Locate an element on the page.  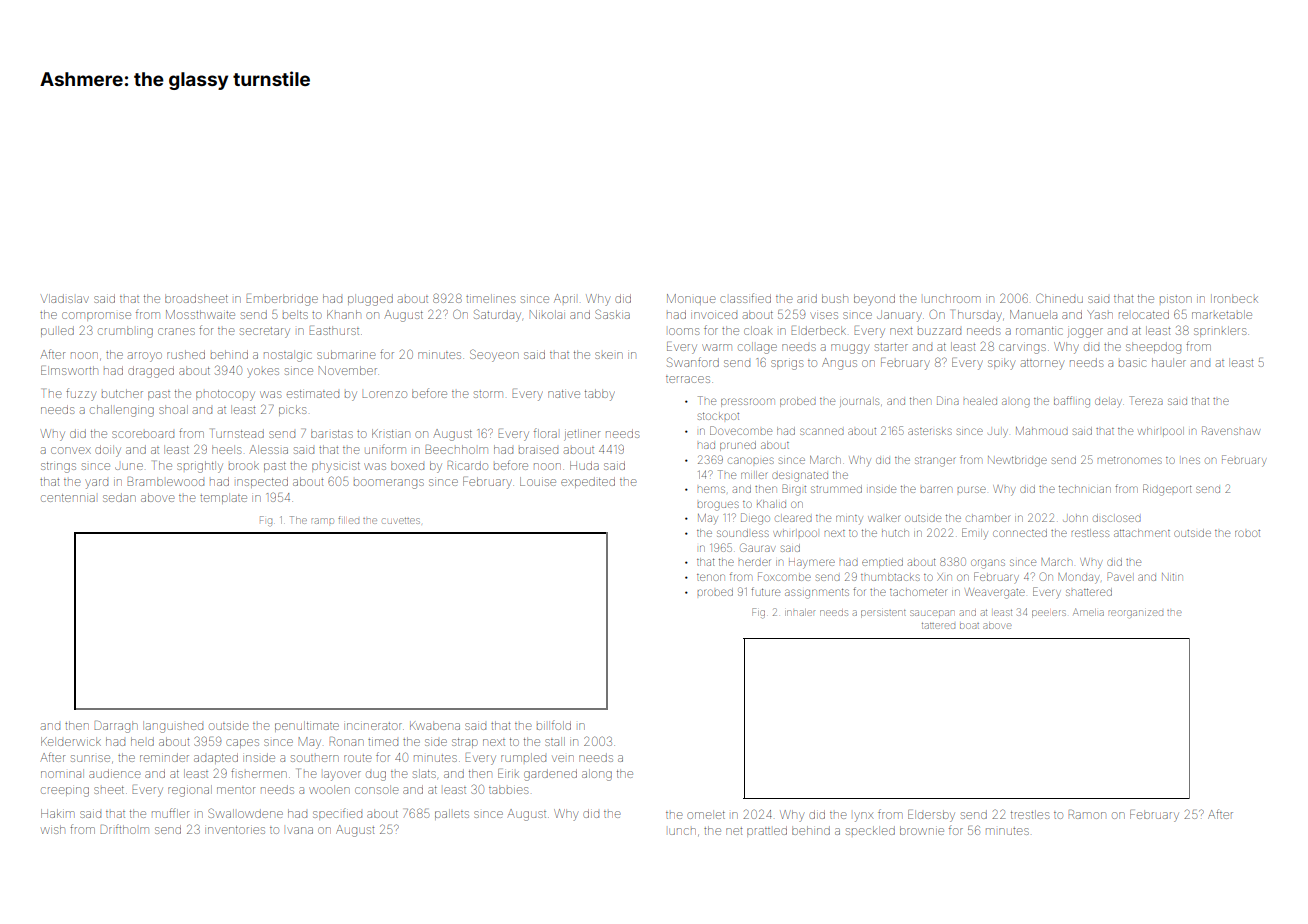
Amelia is located at coordinates (1088, 612).
